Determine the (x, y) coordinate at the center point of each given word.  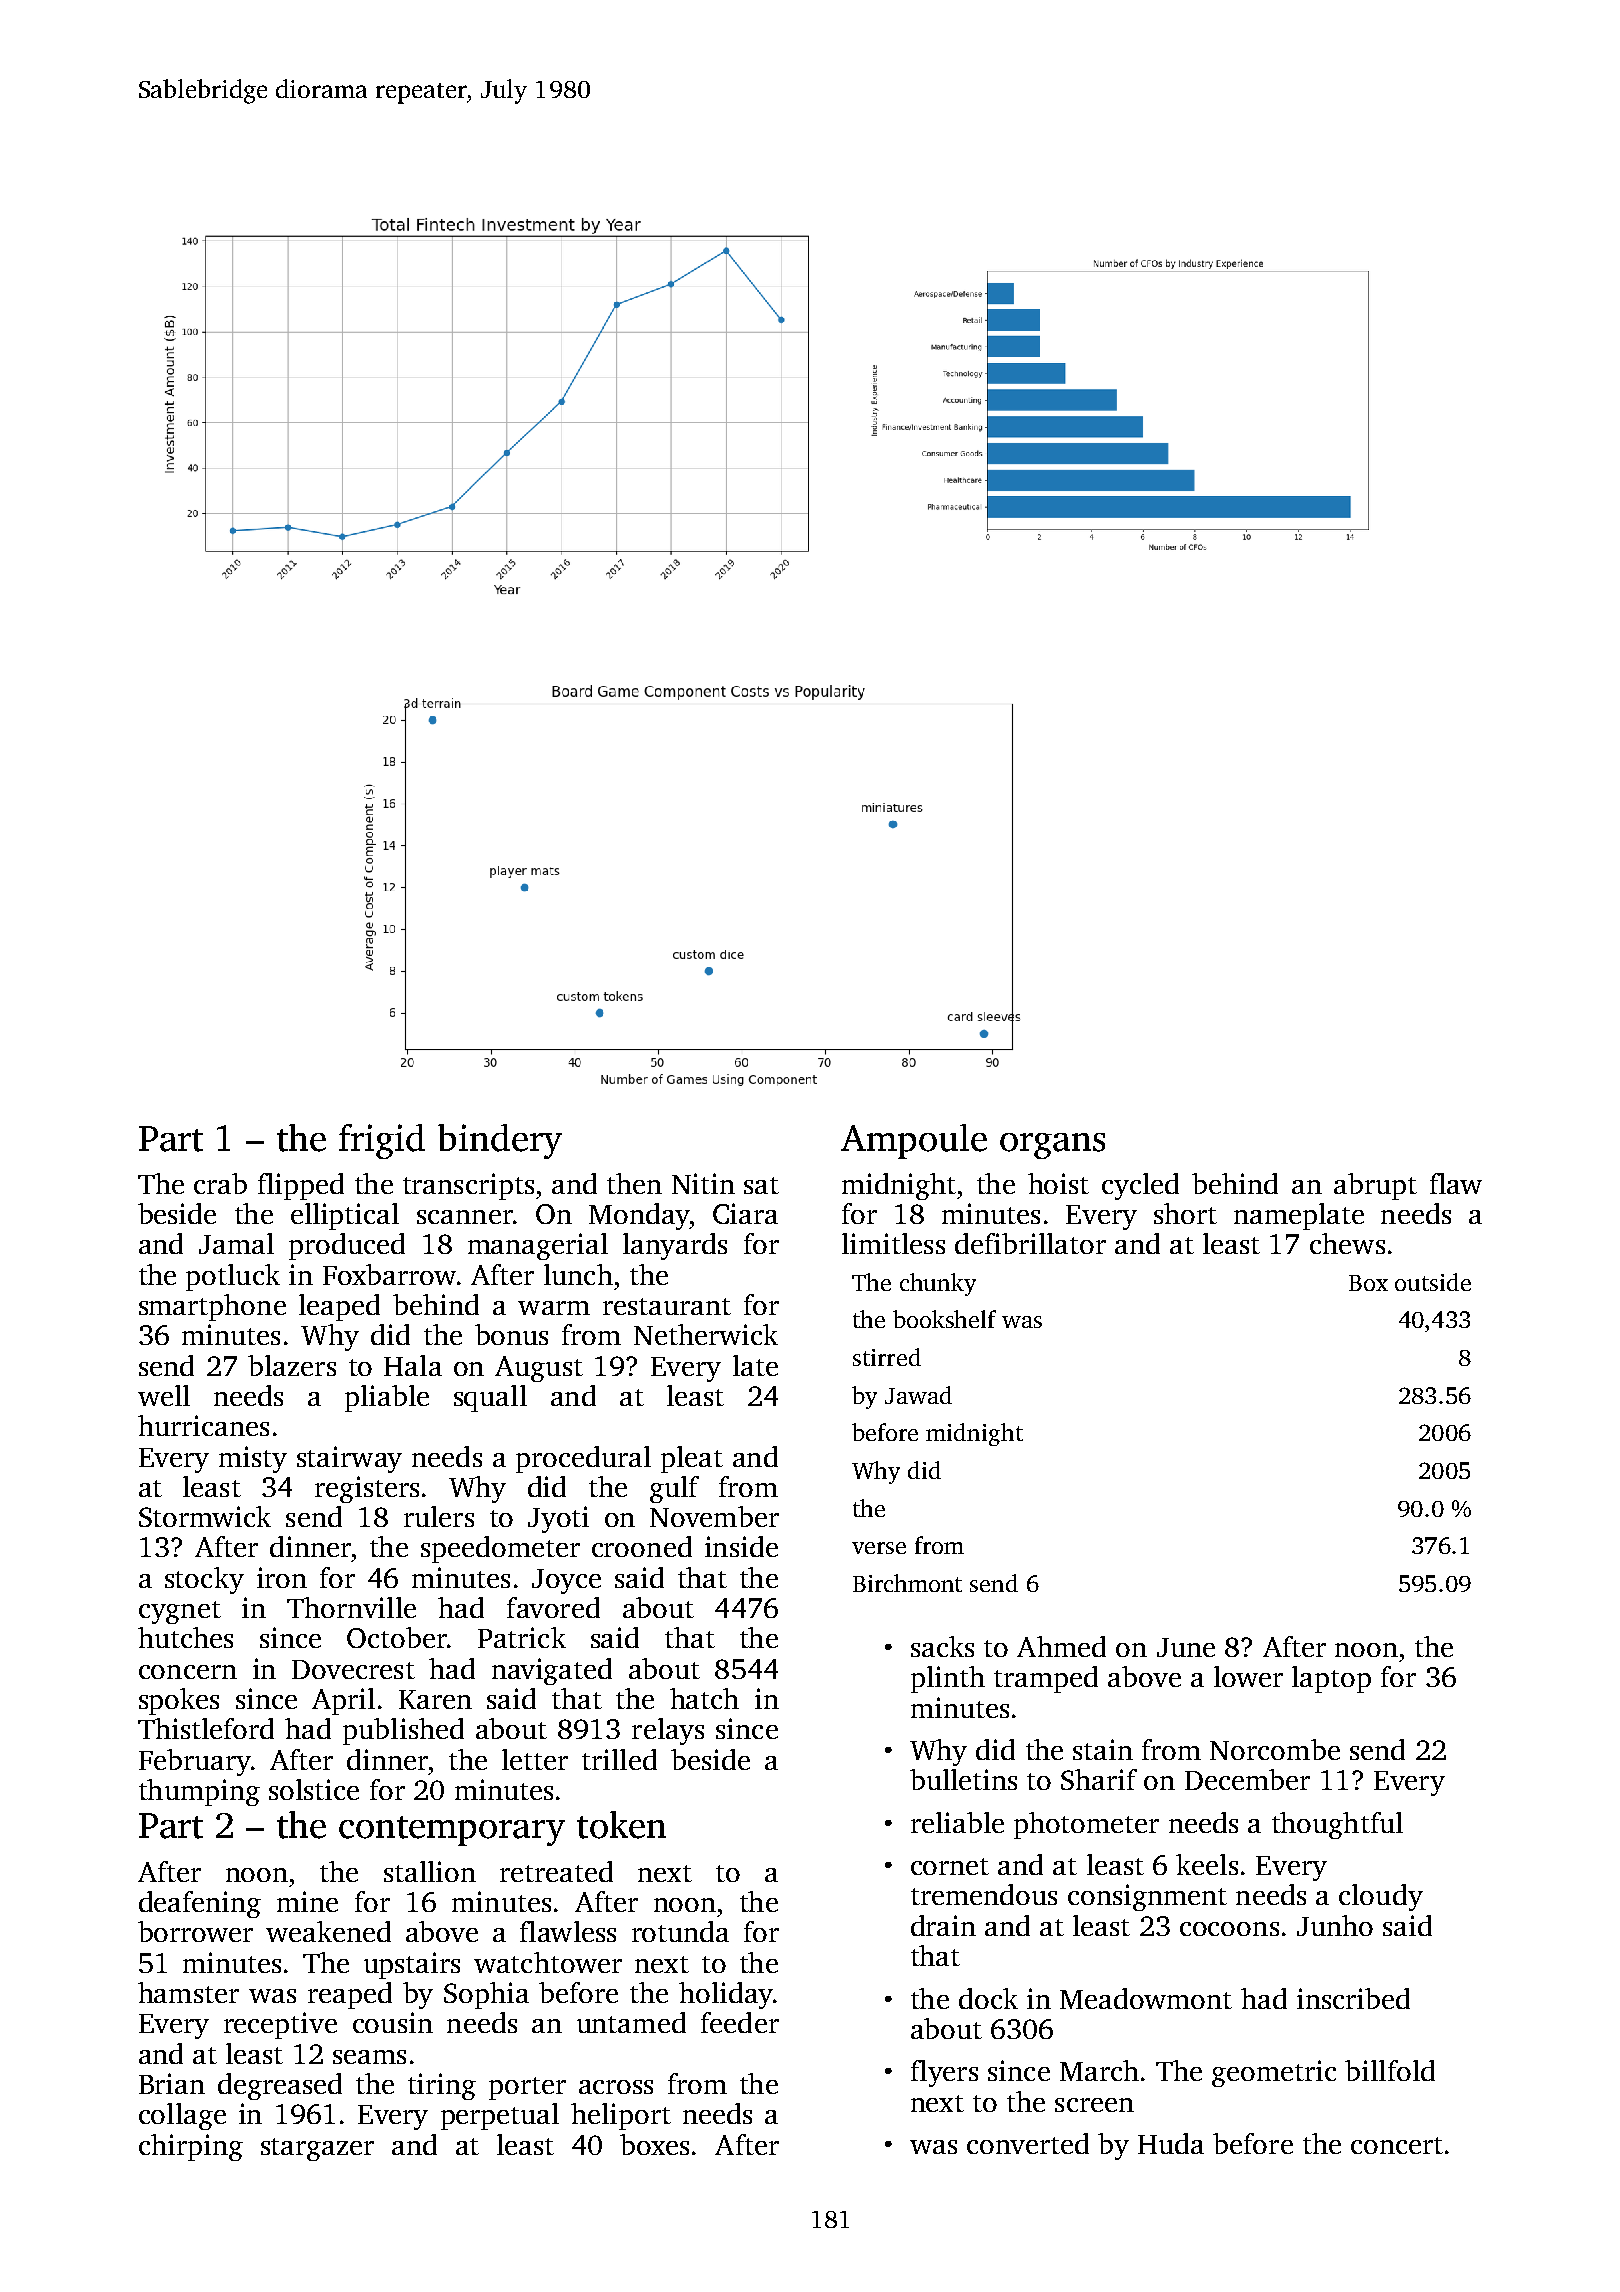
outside (1433, 1282)
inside (741, 1546)
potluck (233, 1277)
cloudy (1381, 1897)
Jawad (918, 1395)
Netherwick (706, 1334)
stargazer (317, 2149)
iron (282, 1577)
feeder (740, 2022)
